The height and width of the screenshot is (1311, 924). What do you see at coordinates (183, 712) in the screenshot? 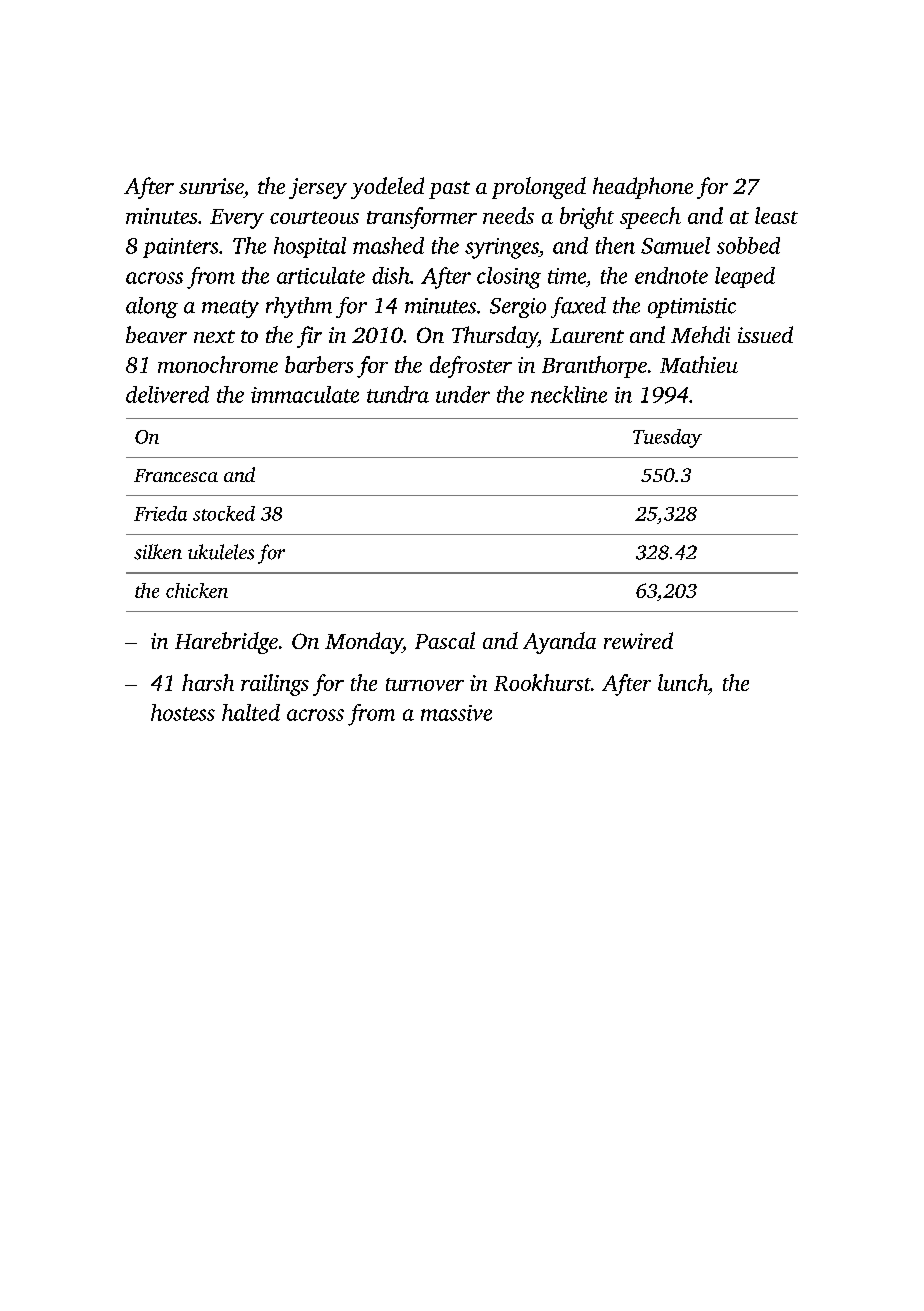
I see `hostess` at bounding box center [183, 712].
